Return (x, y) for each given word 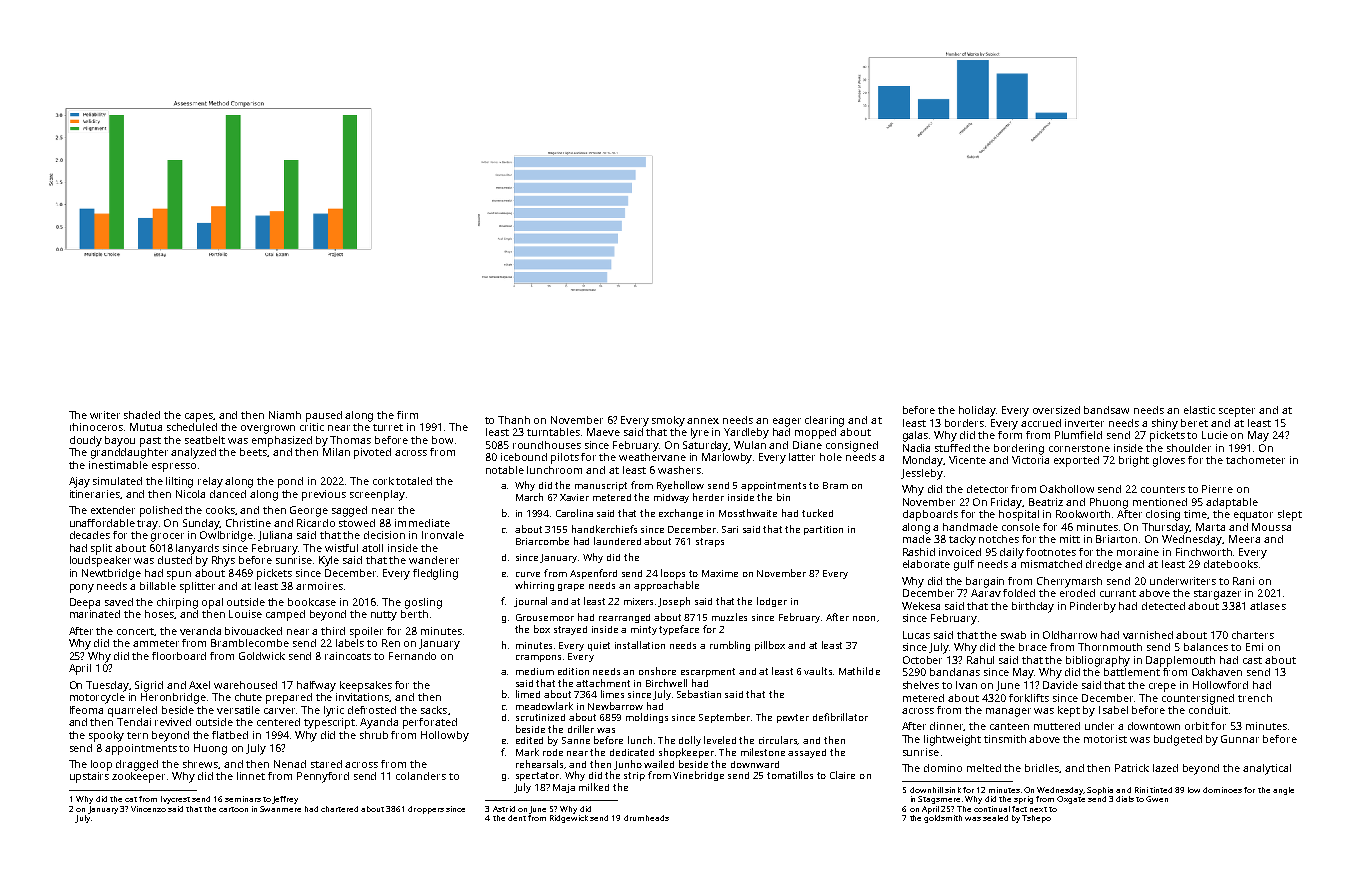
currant (1118, 593)
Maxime (720, 573)
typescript (329, 723)
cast (1252, 660)
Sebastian (699, 694)
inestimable (118, 465)
